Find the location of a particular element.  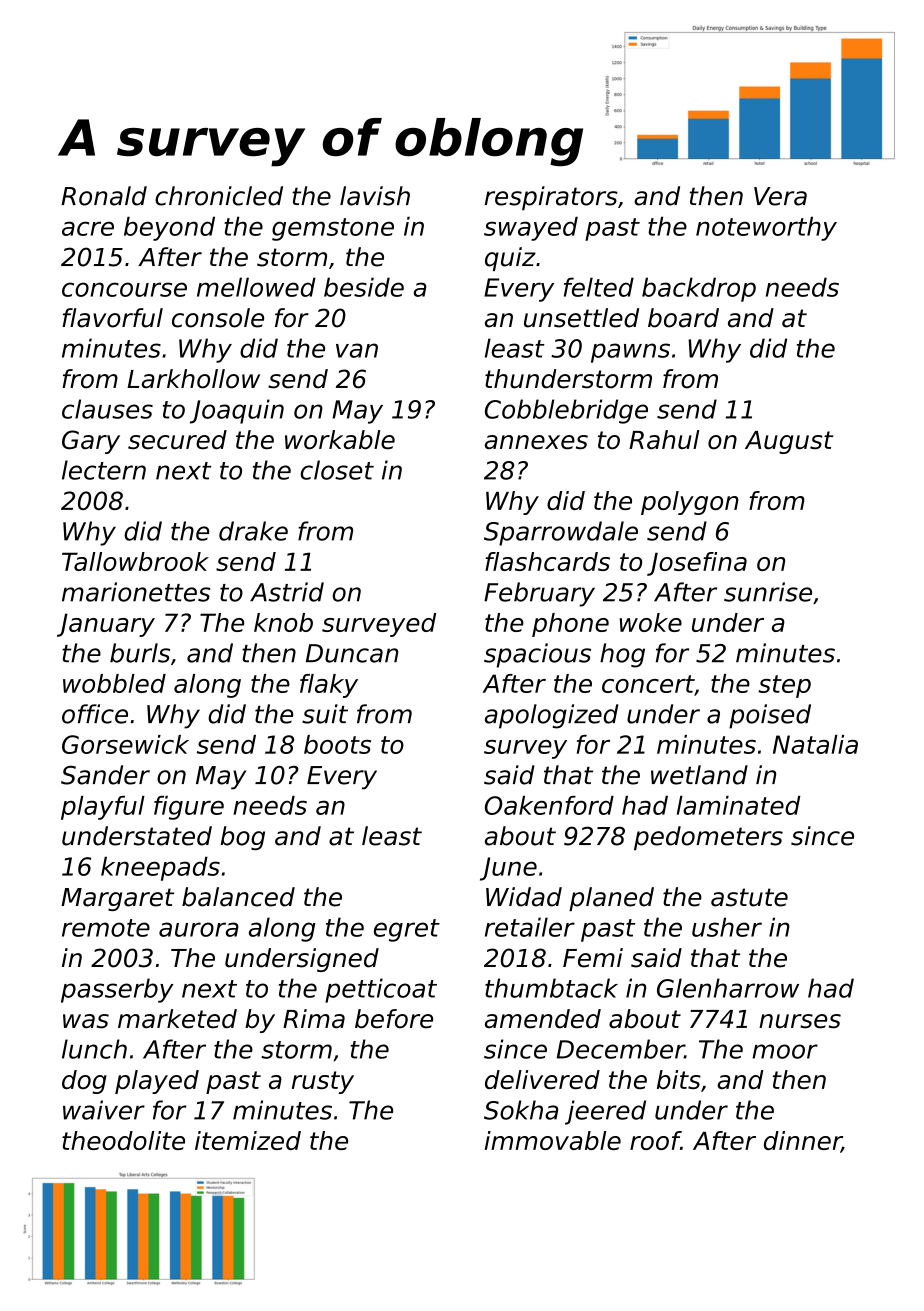

immovable is located at coordinates (553, 1140).
